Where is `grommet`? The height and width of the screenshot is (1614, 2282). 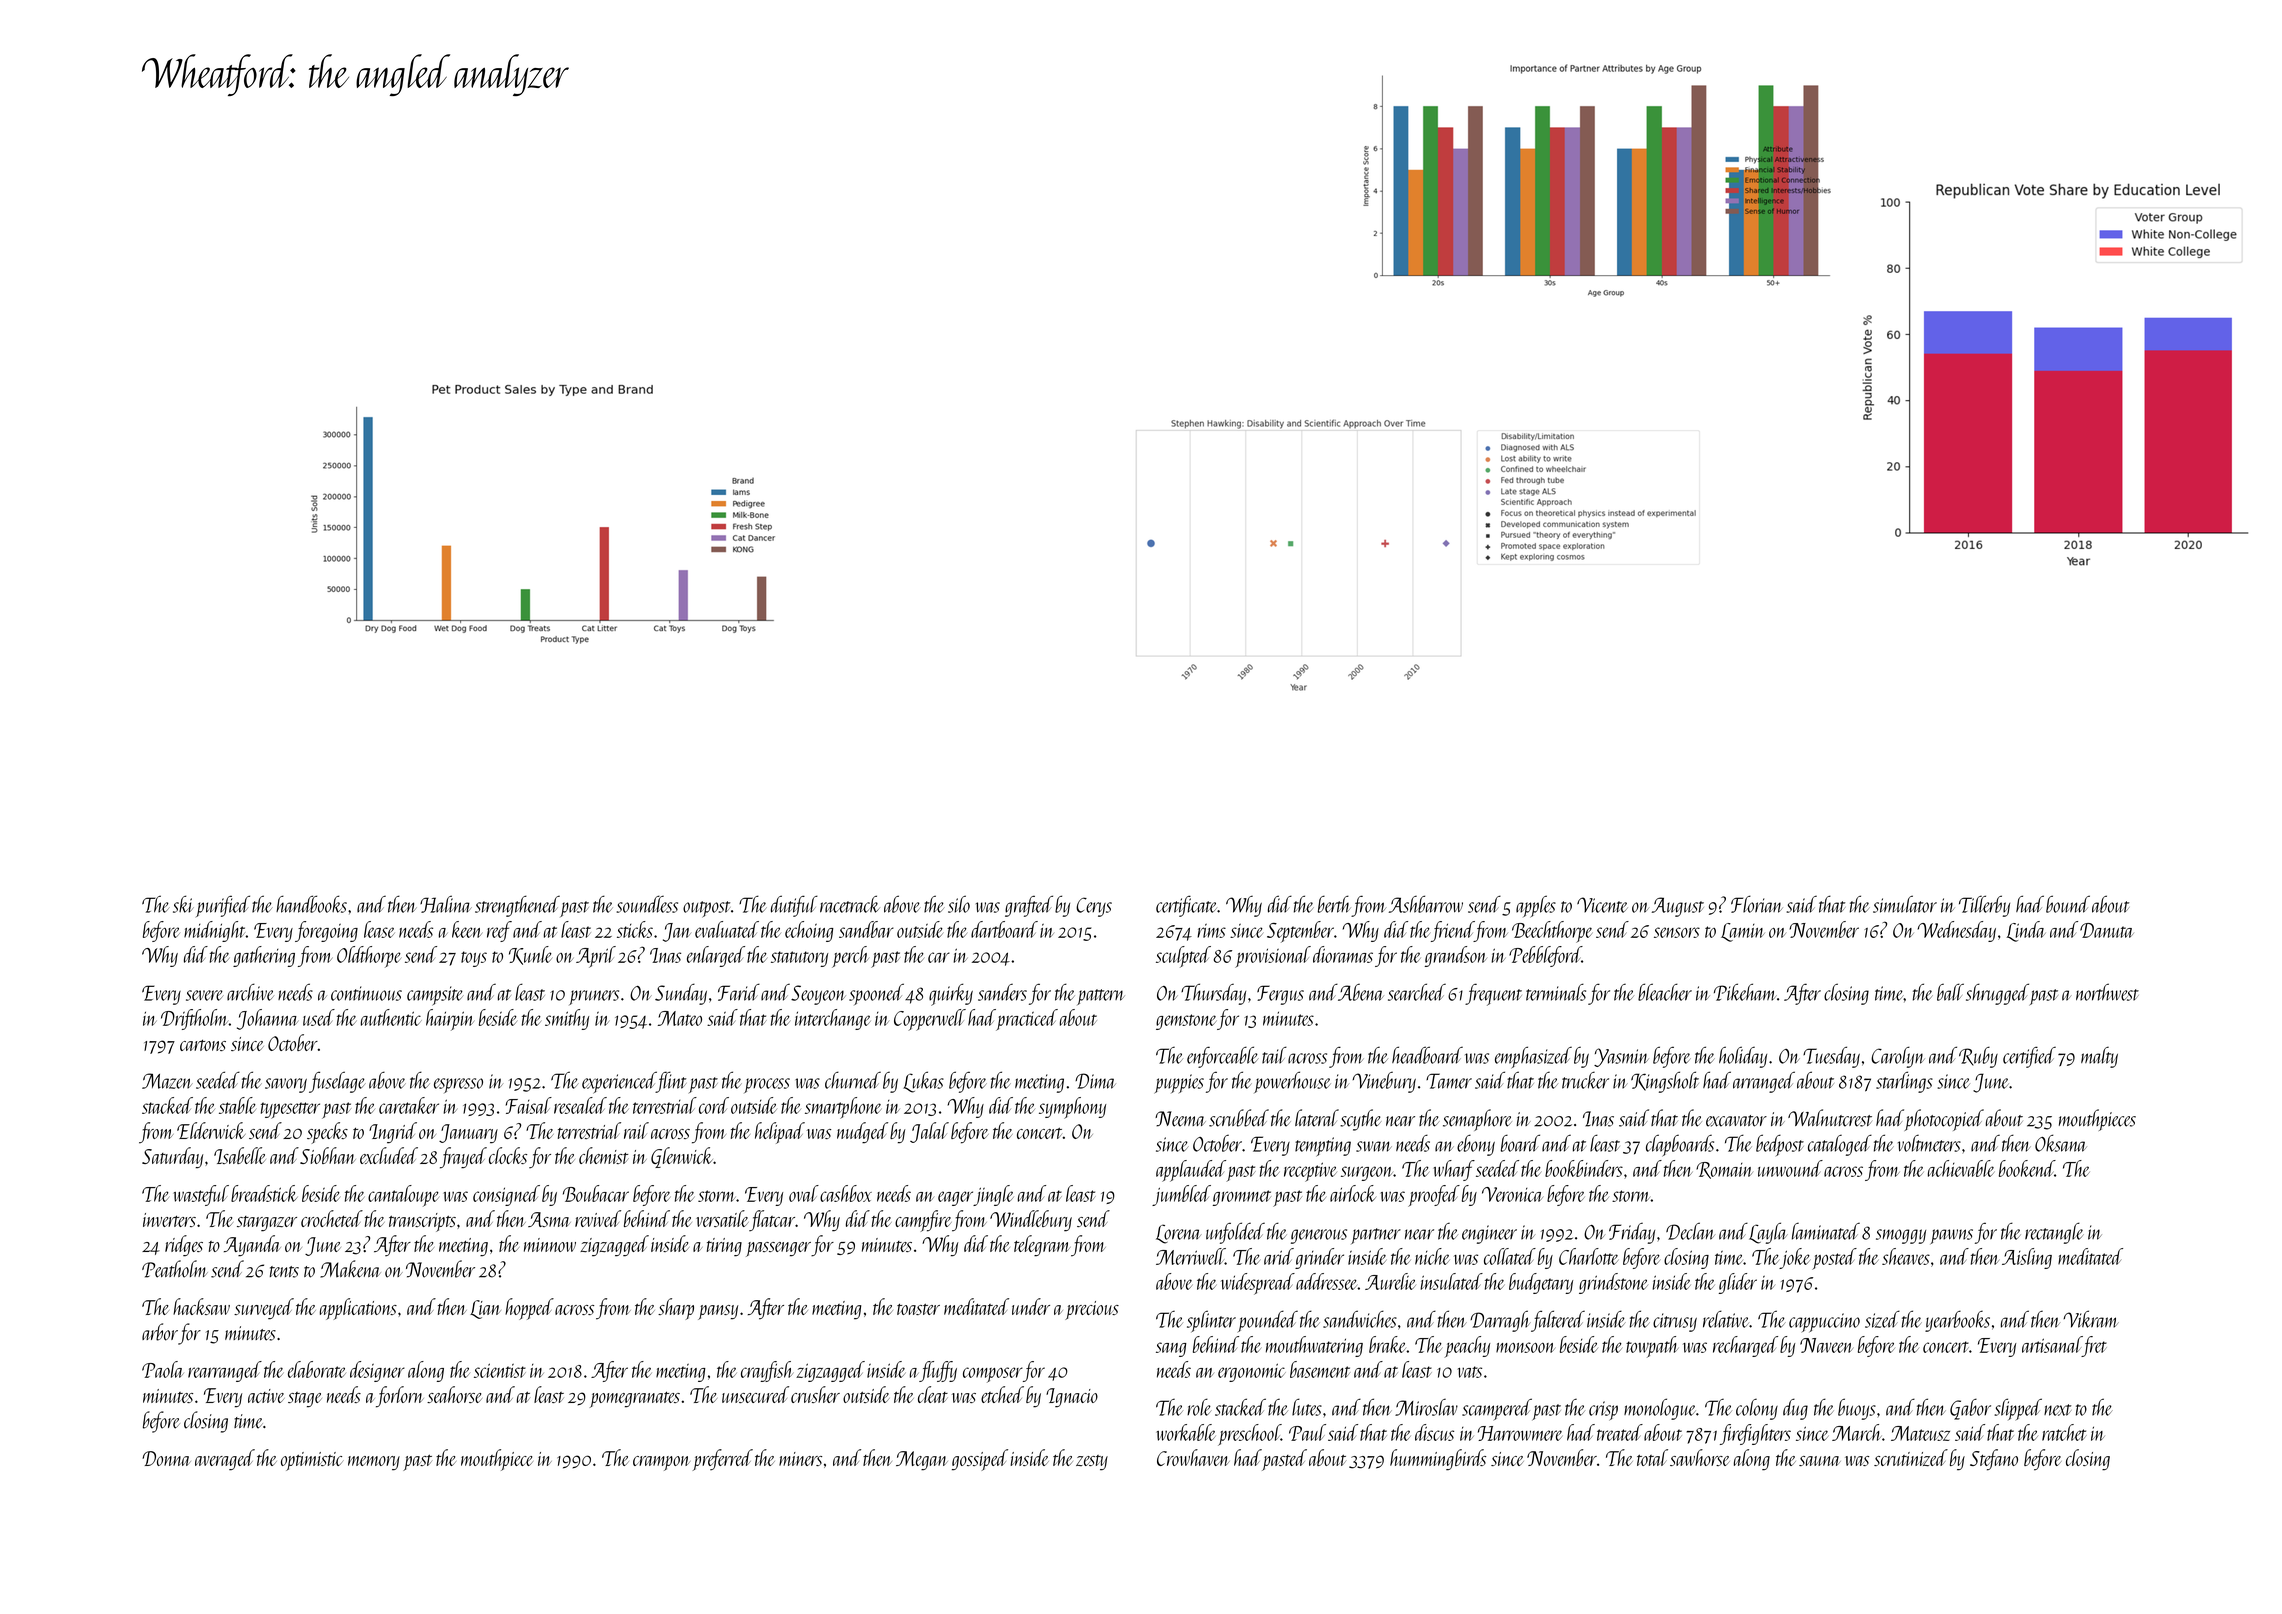 grommet is located at coordinates (1242, 1198).
